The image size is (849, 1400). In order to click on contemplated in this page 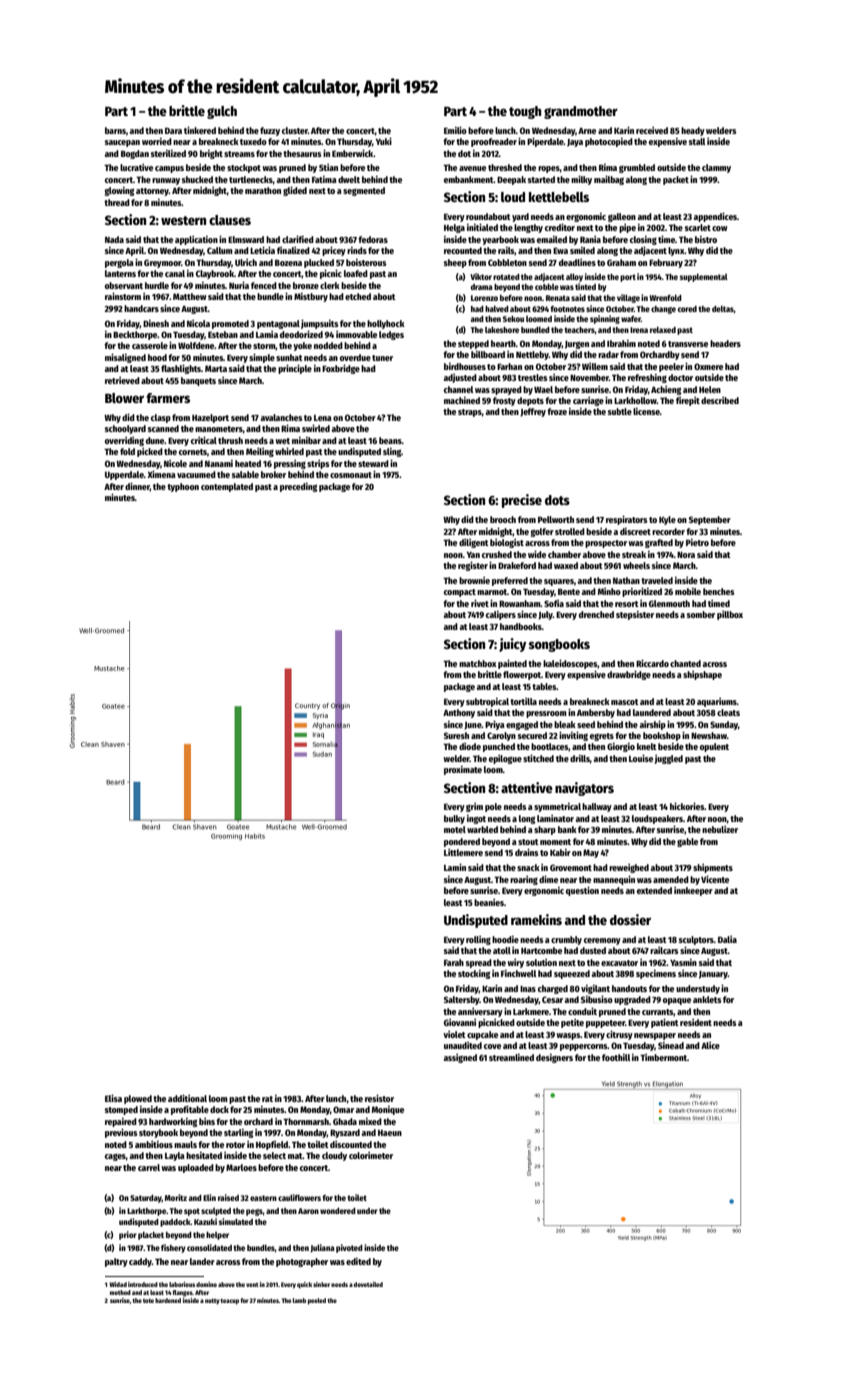, I will do `click(227, 487)`.
